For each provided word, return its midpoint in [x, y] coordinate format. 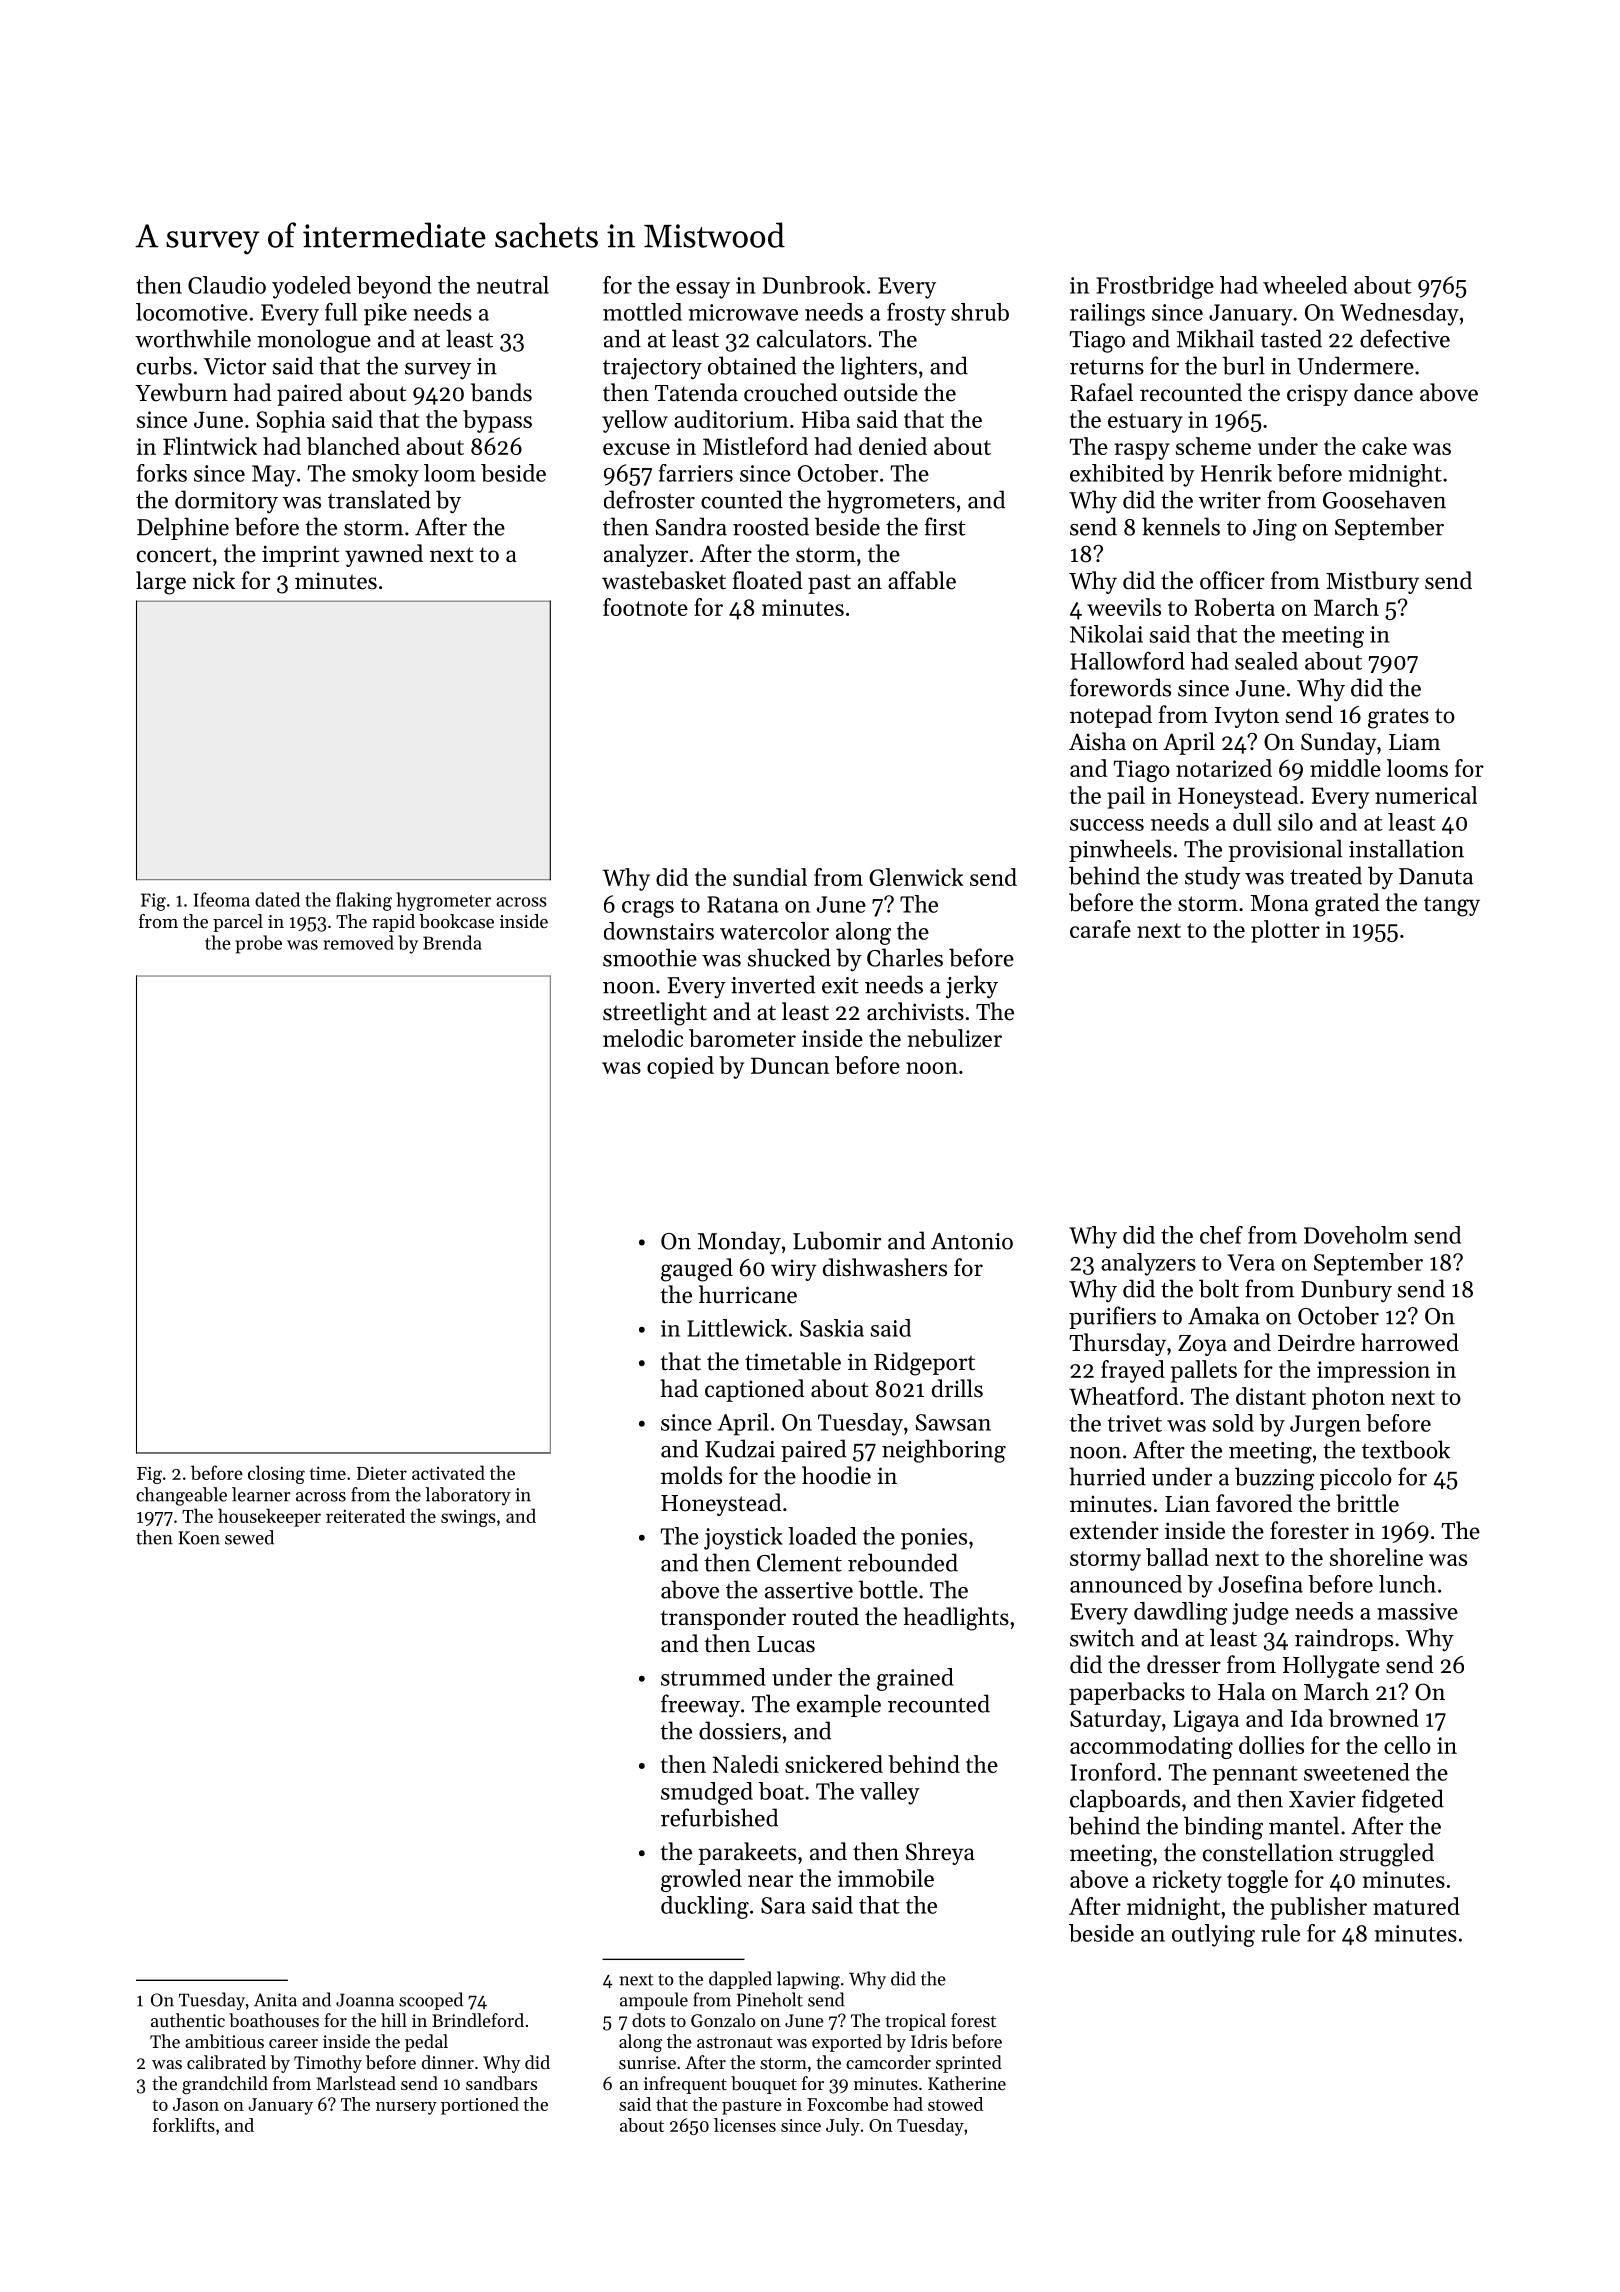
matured [1416, 1906]
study [1213, 878]
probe [258, 944]
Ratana [743, 904]
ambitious [224, 2041]
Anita [275, 2000]
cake [1384, 446]
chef [1221, 1235]
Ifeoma [222, 899]
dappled [740, 1980]
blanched [353, 446]
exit [840, 985]
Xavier [1322, 1799]
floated [768, 580]
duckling [705, 1907]
